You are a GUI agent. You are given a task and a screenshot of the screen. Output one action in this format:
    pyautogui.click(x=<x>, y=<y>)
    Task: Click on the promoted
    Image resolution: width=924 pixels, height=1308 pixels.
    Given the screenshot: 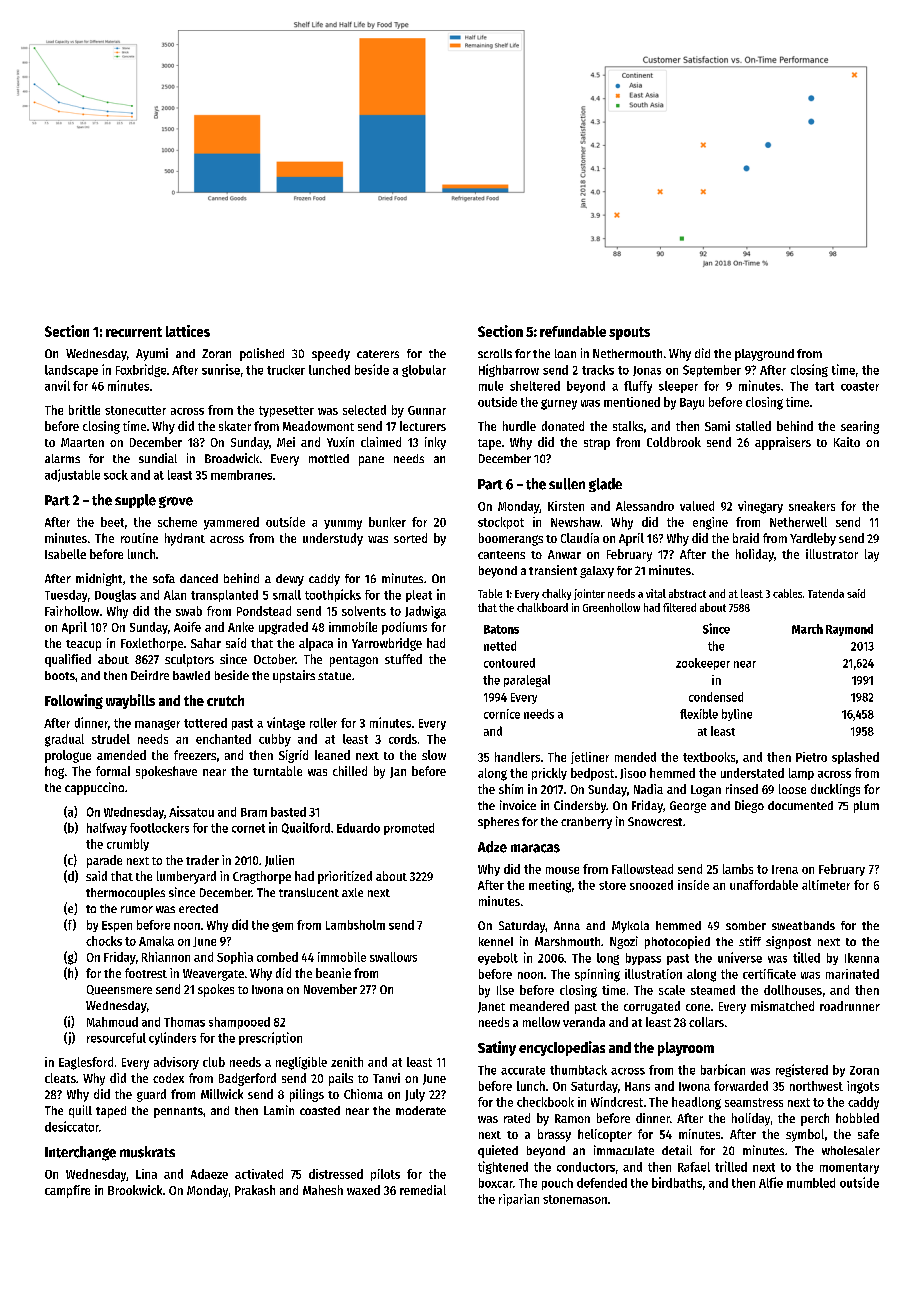 What is the action you would take?
    pyautogui.click(x=409, y=829)
